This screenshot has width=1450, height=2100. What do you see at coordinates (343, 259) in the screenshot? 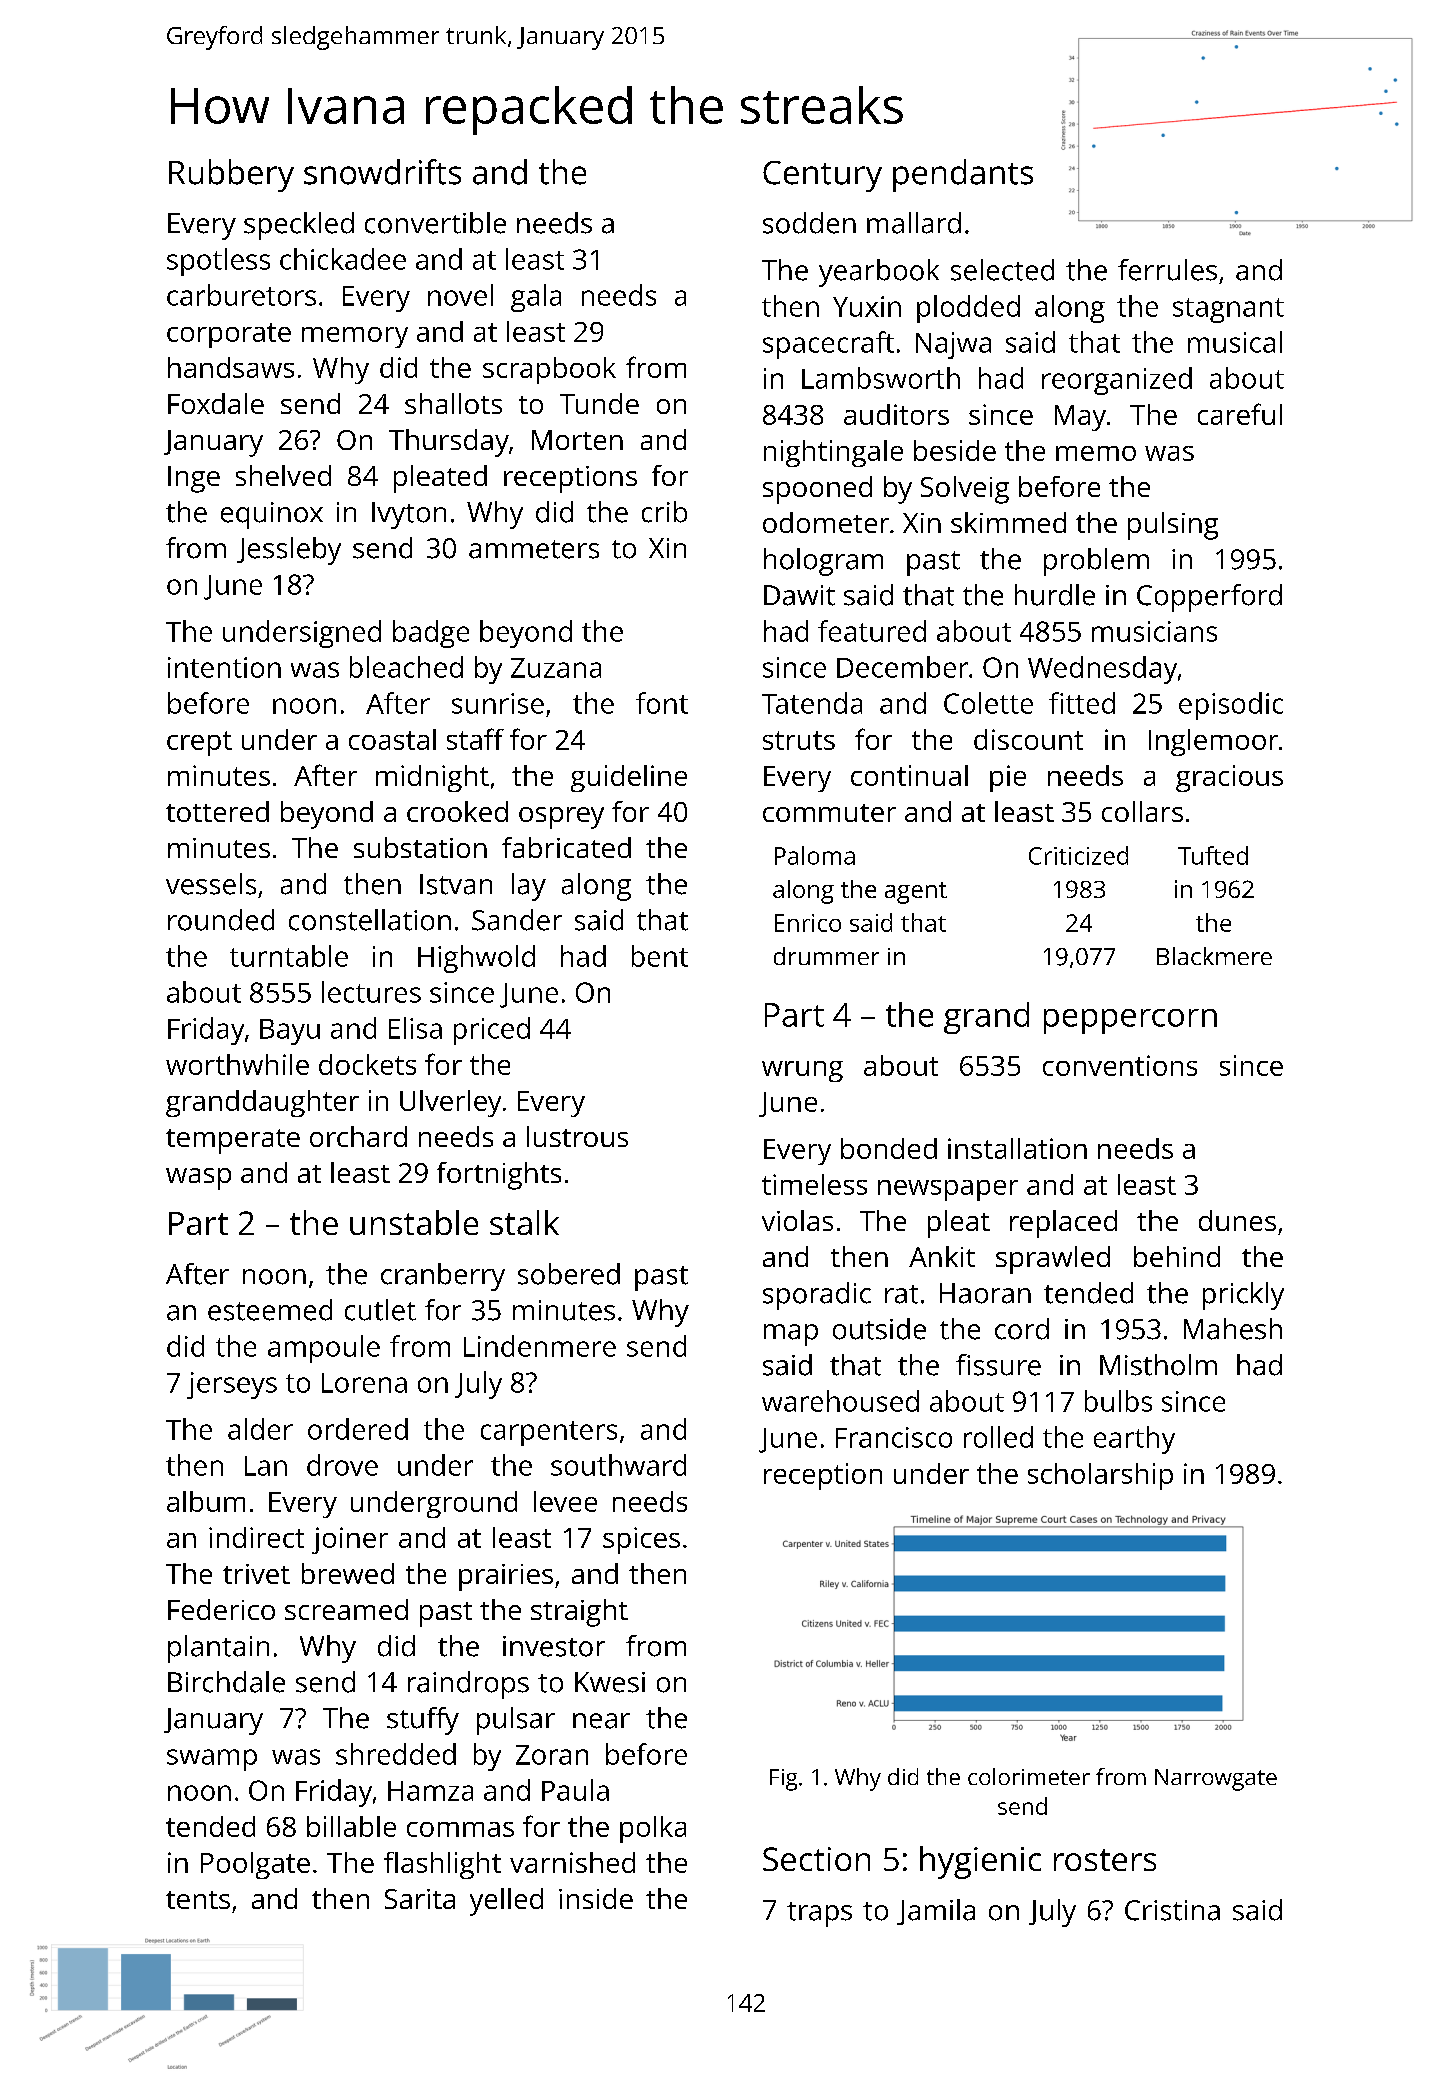
I see `chickadee` at bounding box center [343, 259].
